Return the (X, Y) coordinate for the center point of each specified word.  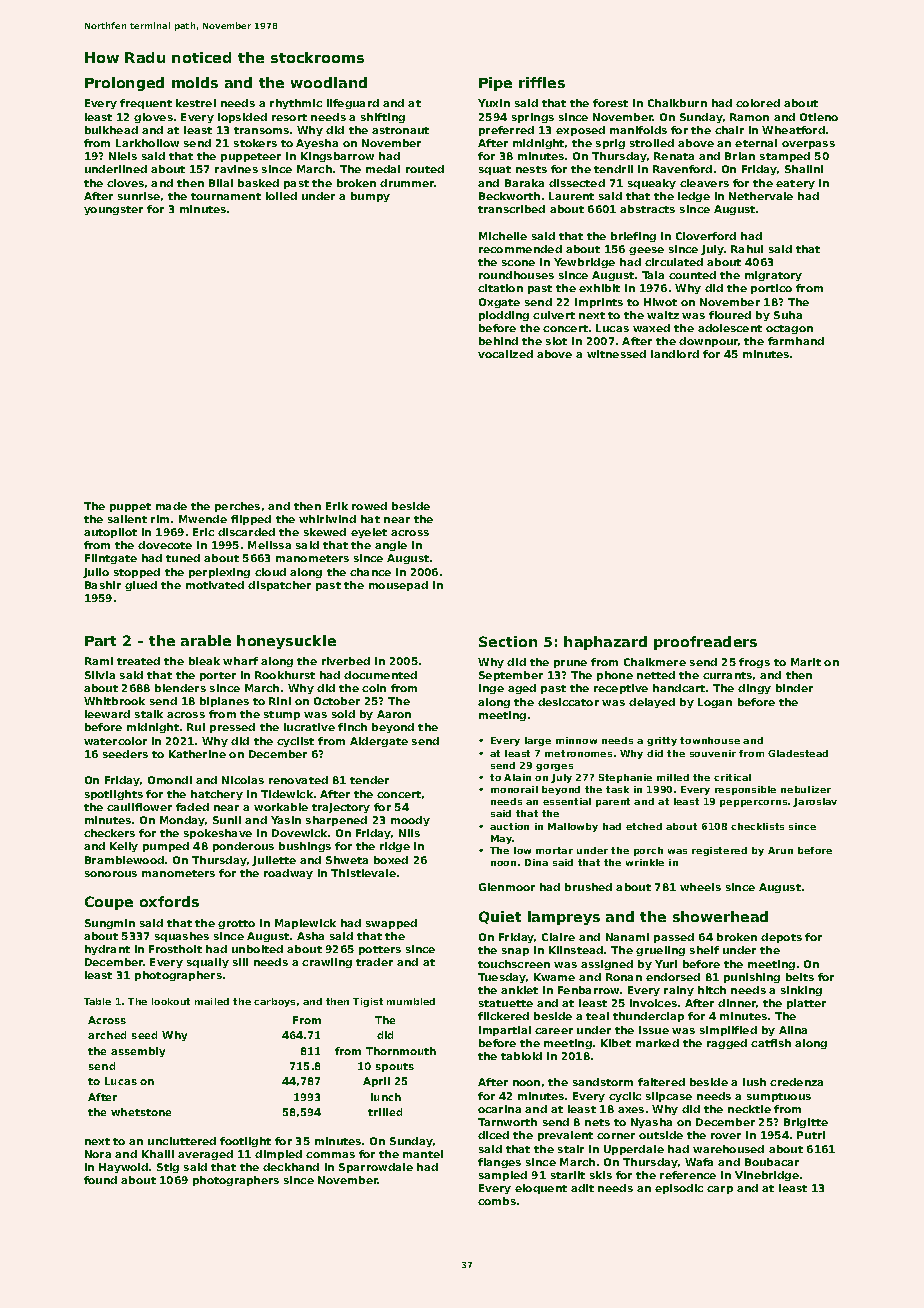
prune (570, 664)
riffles (542, 82)
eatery (795, 184)
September (511, 676)
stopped (137, 573)
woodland (329, 82)
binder (794, 688)
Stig (168, 1168)
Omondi (170, 780)
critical (732, 777)
